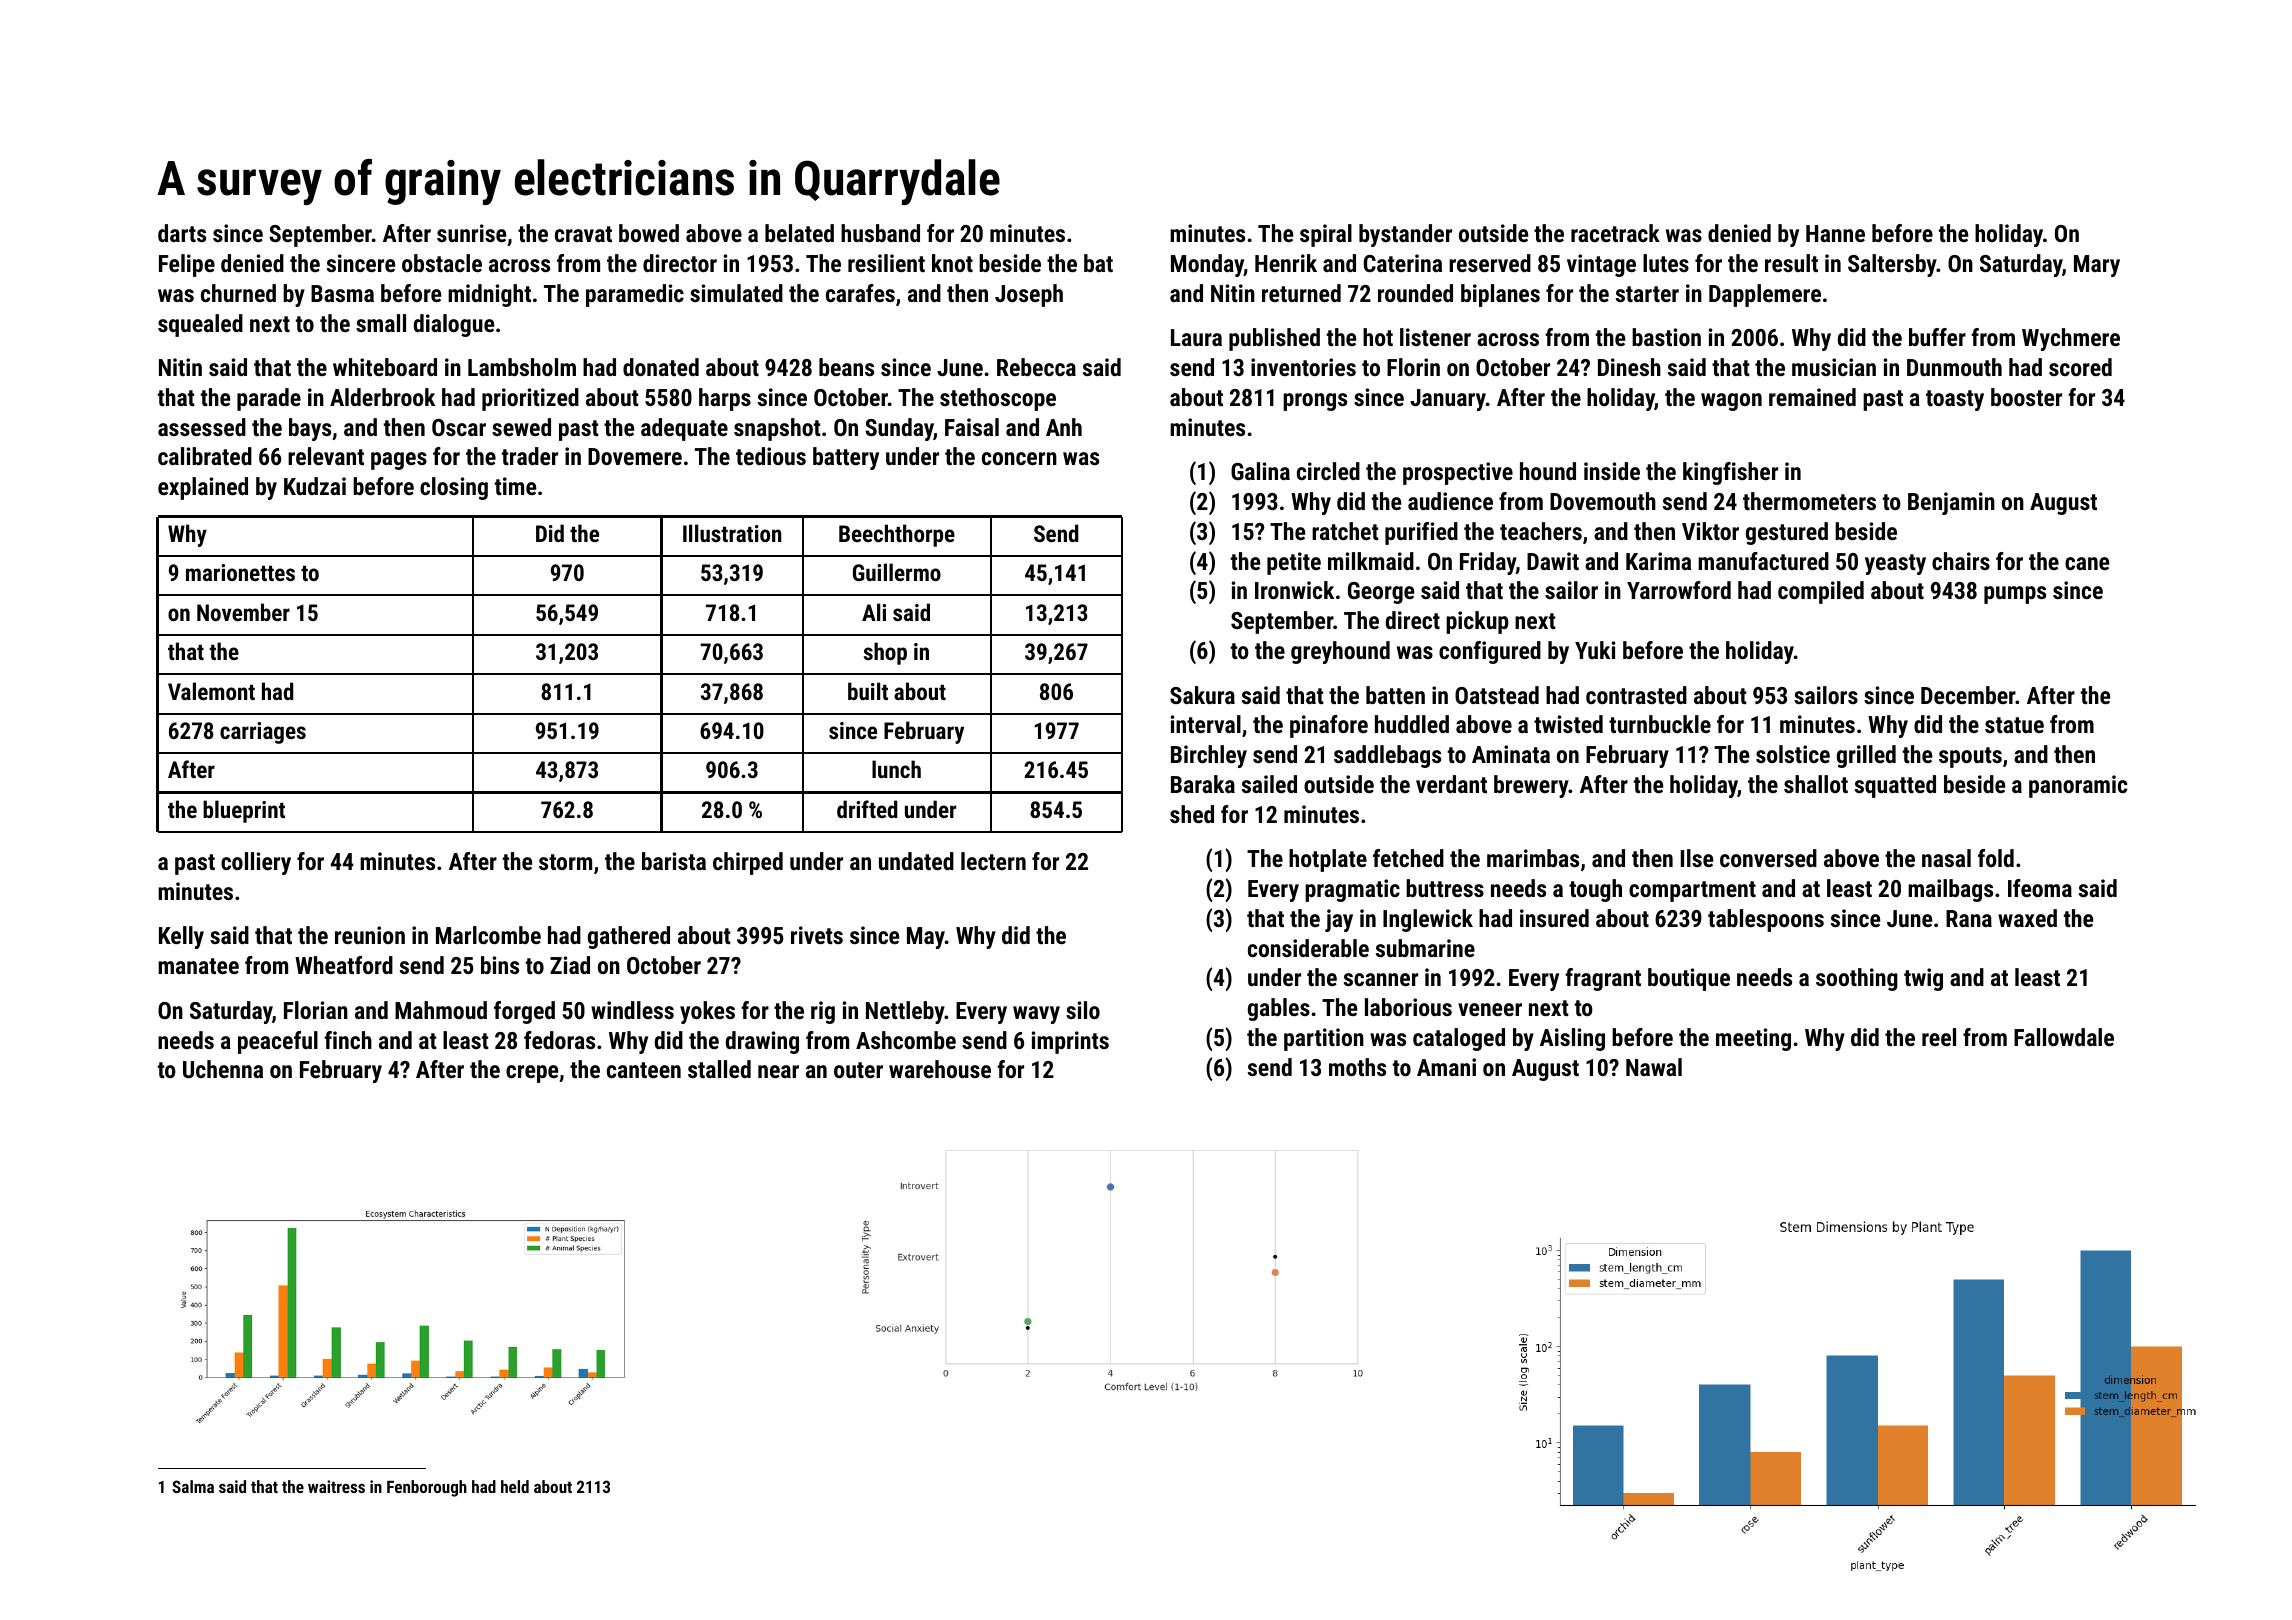 The height and width of the screenshot is (1620, 2292). Describe the element at coordinates (1326, 235) in the screenshot. I see `spiral` at that location.
